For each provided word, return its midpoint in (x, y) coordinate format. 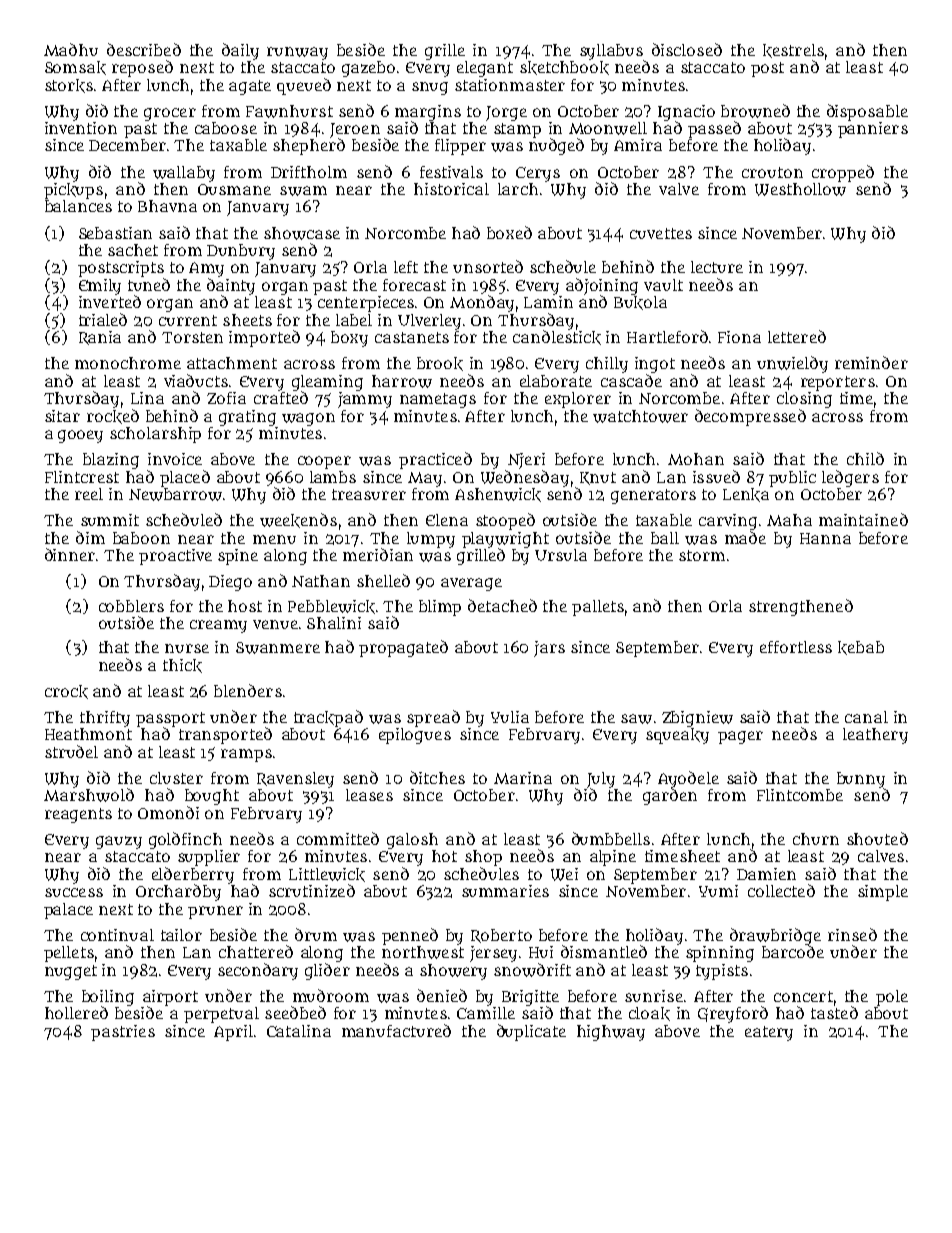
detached (502, 605)
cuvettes (661, 233)
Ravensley (295, 780)
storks (69, 86)
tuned (149, 284)
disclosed (687, 49)
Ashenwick (498, 495)
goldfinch (185, 840)
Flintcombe (800, 795)
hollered (76, 1012)
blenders (248, 690)
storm (702, 555)
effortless (796, 647)
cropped (843, 173)
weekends (298, 520)
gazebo (368, 69)
